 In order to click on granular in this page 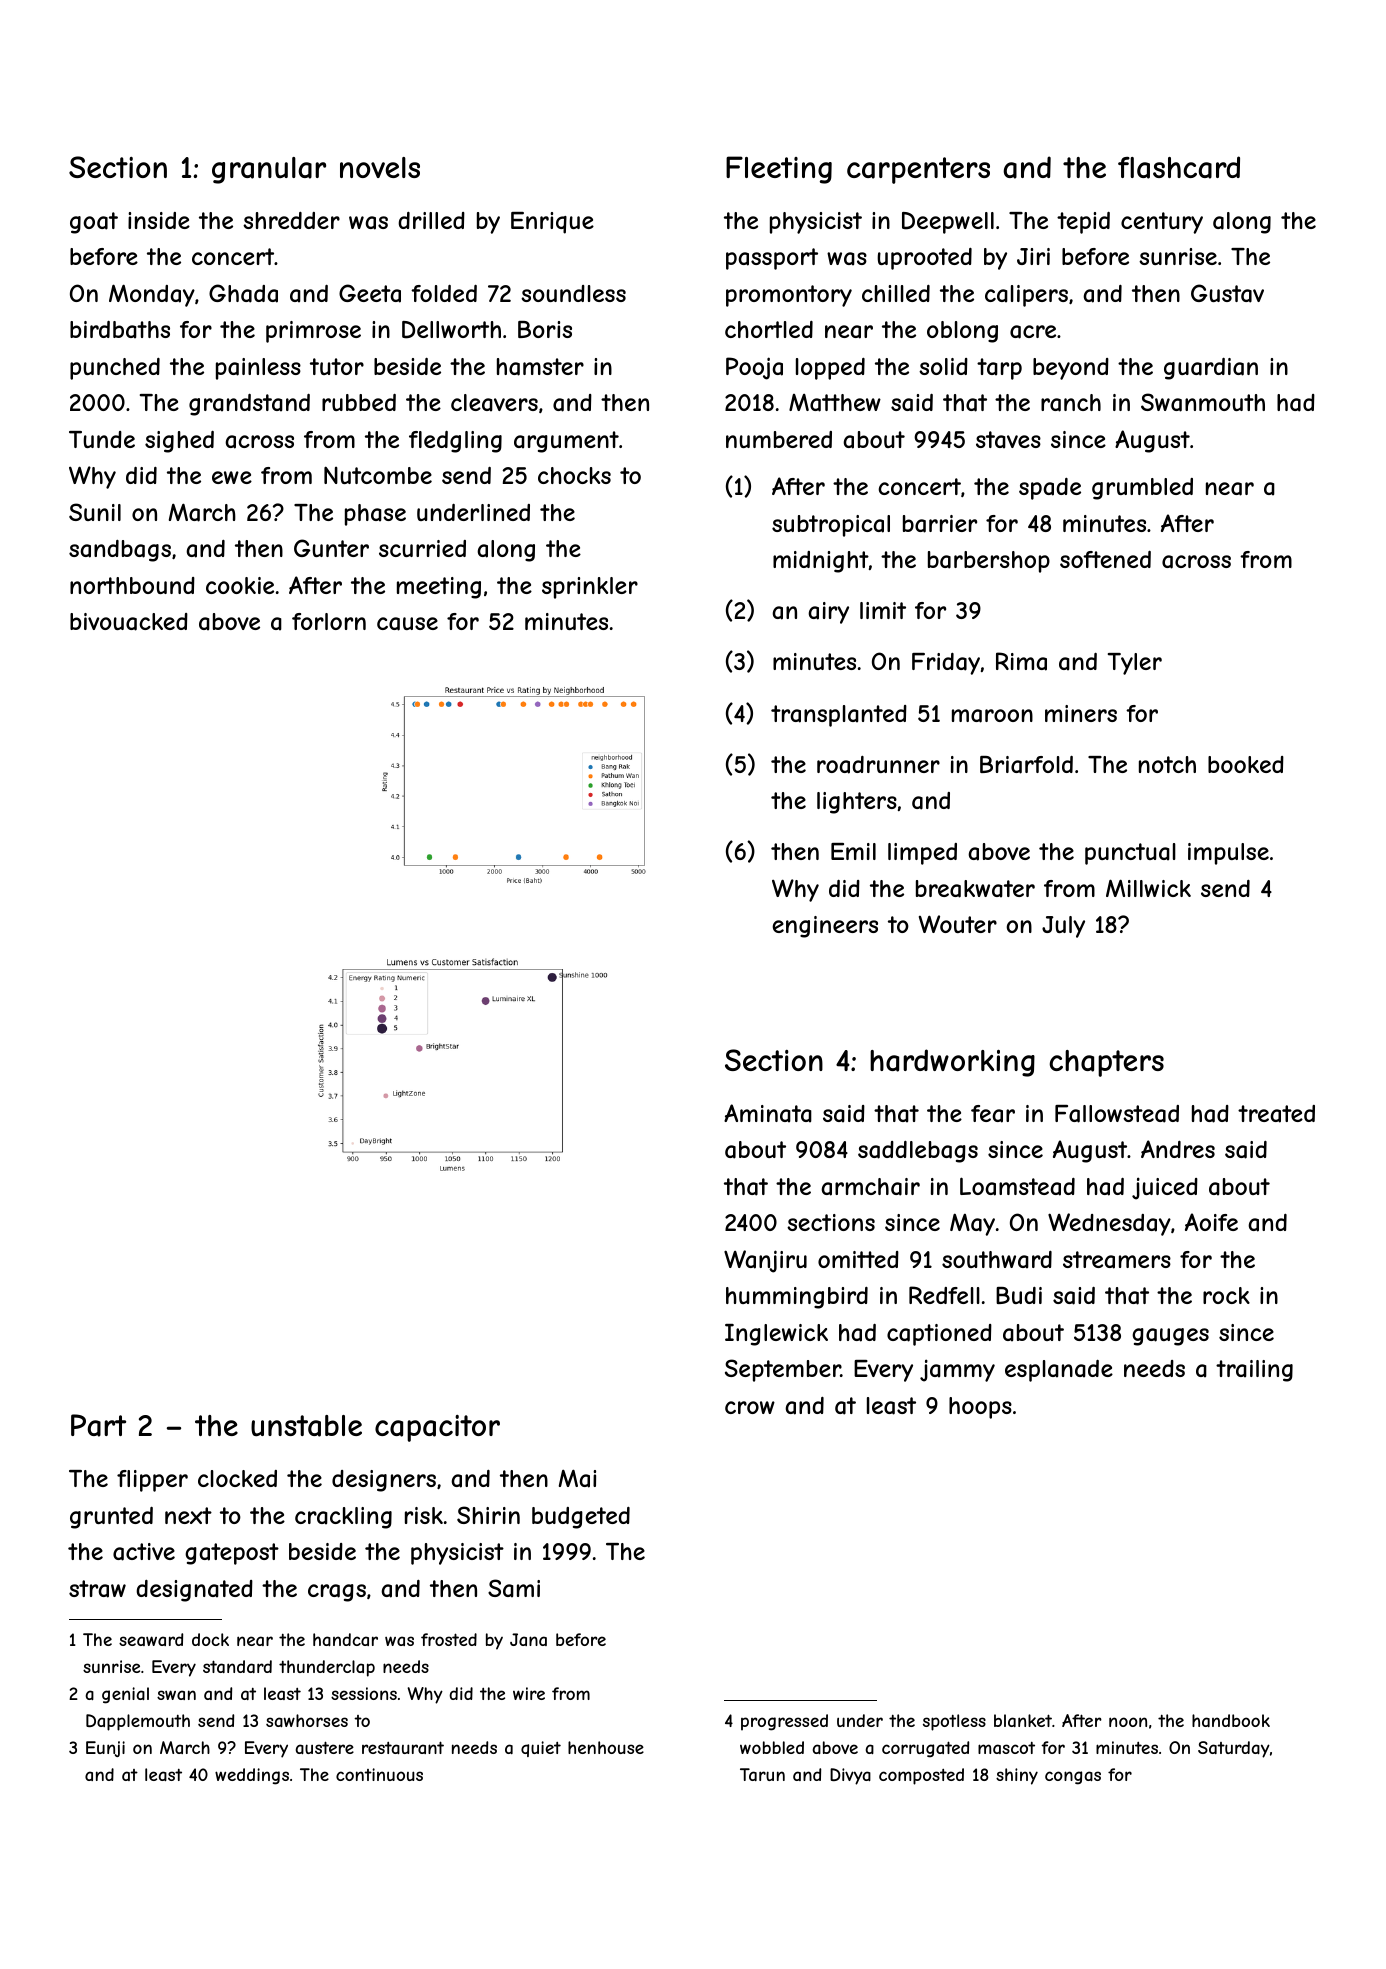, I will do `click(269, 170)`.
